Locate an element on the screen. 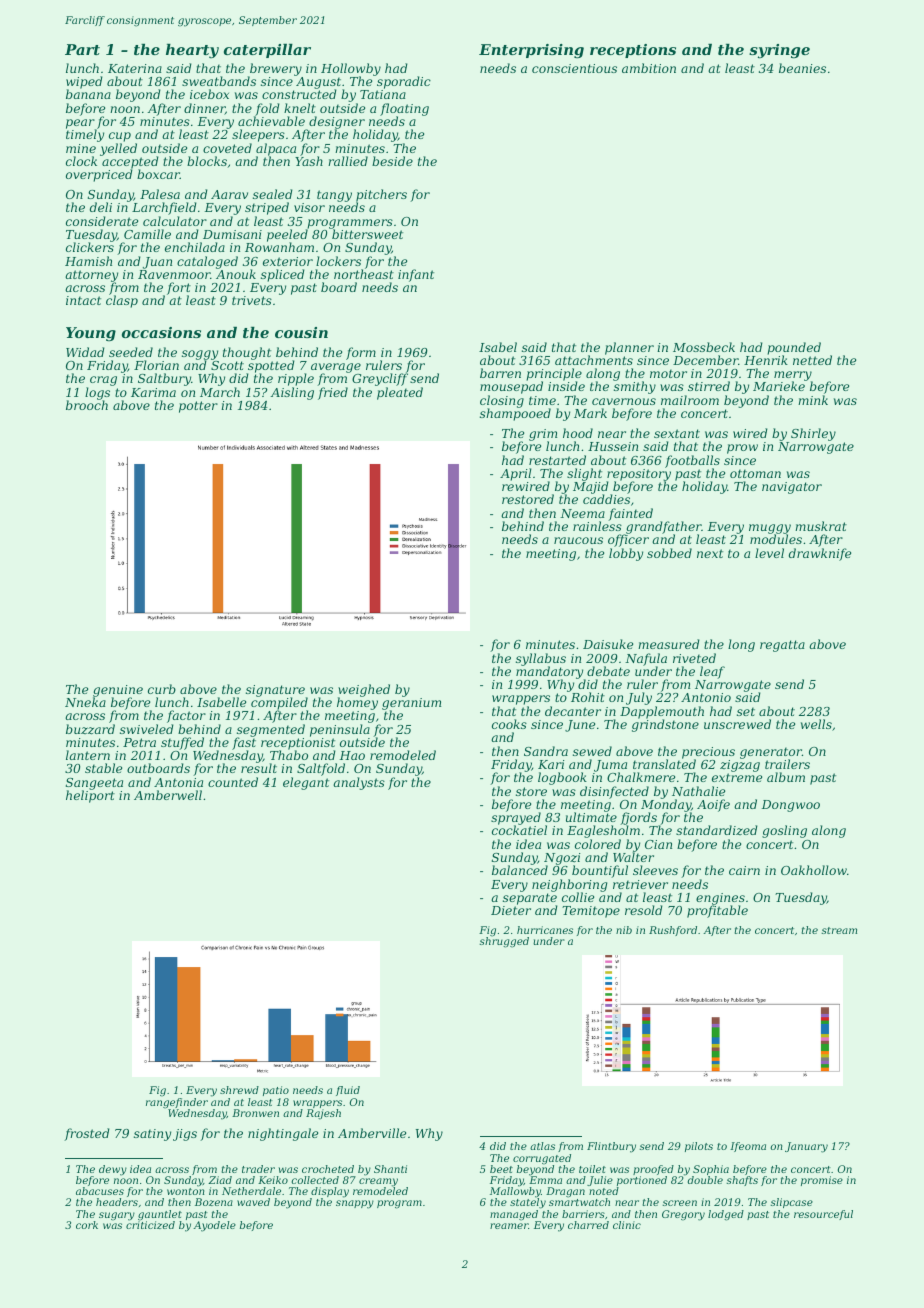 This screenshot has width=924, height=1308. shrugged is located at coordinates (504, 942).
